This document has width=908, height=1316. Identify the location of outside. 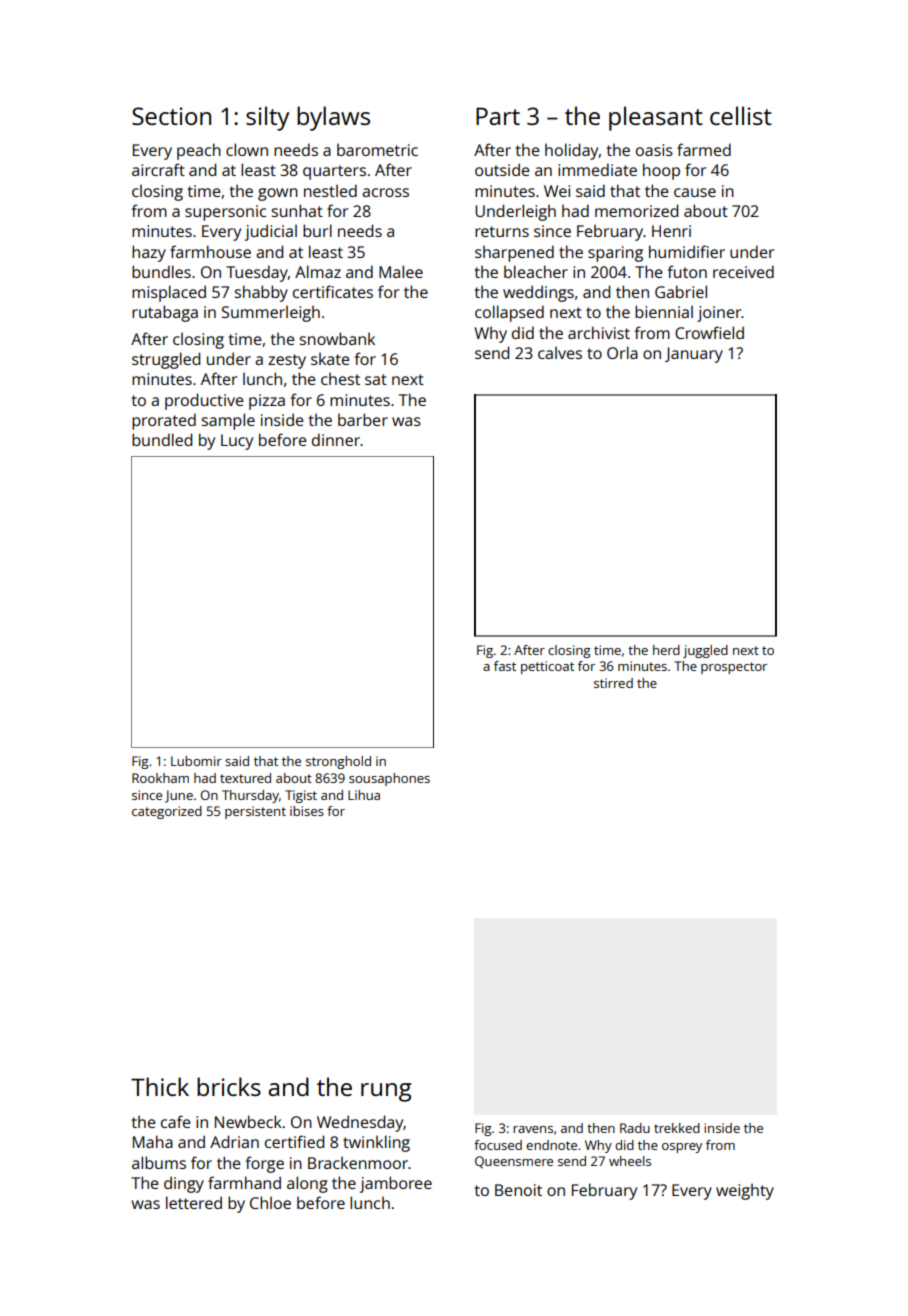
(502, 169).
